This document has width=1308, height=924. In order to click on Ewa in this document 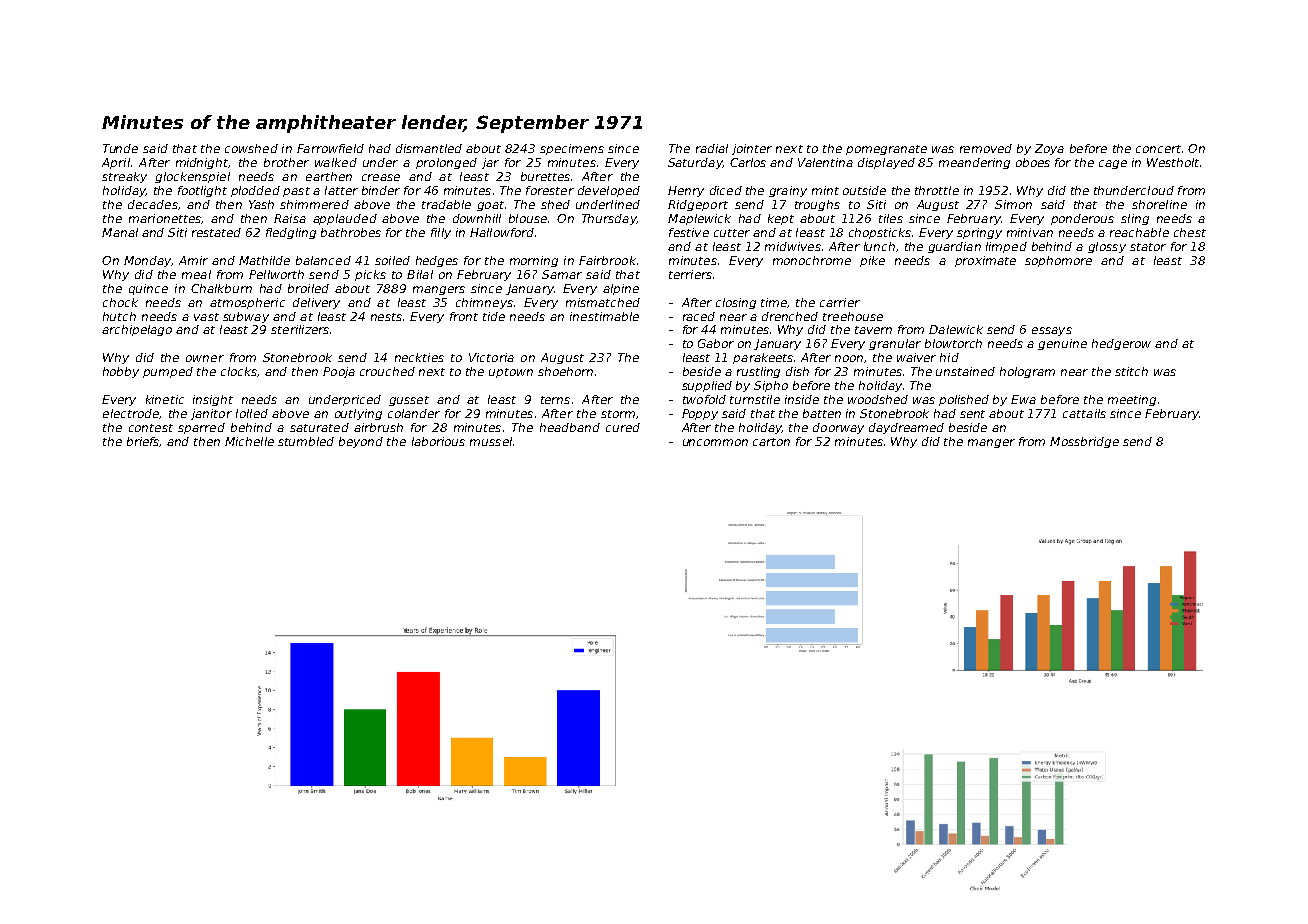, I will do `click(1023, 399)`.
